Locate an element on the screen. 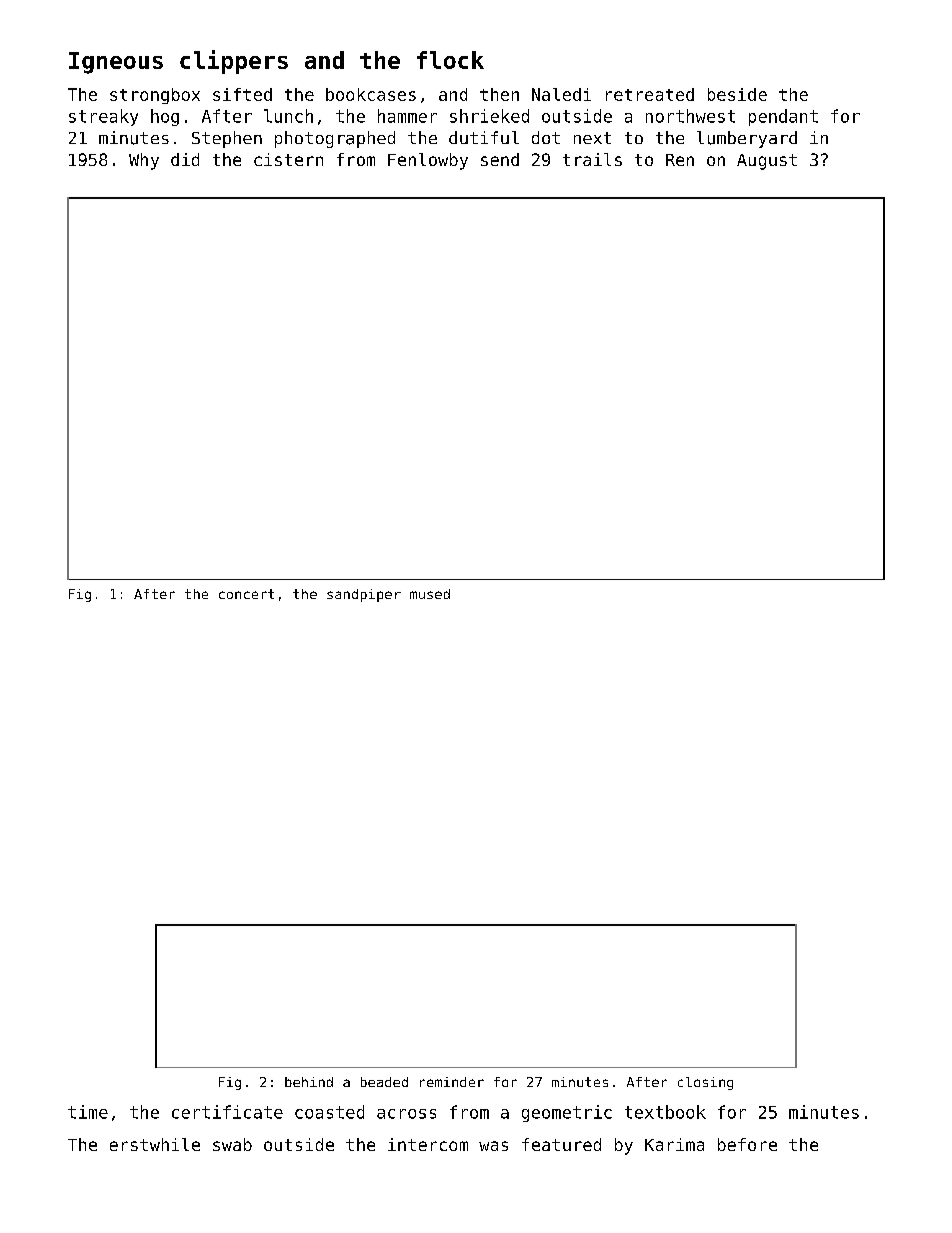 Image resolution: width=952 pixels, height=1233 pixels. reminder is located at coordinates (452, 1082).
